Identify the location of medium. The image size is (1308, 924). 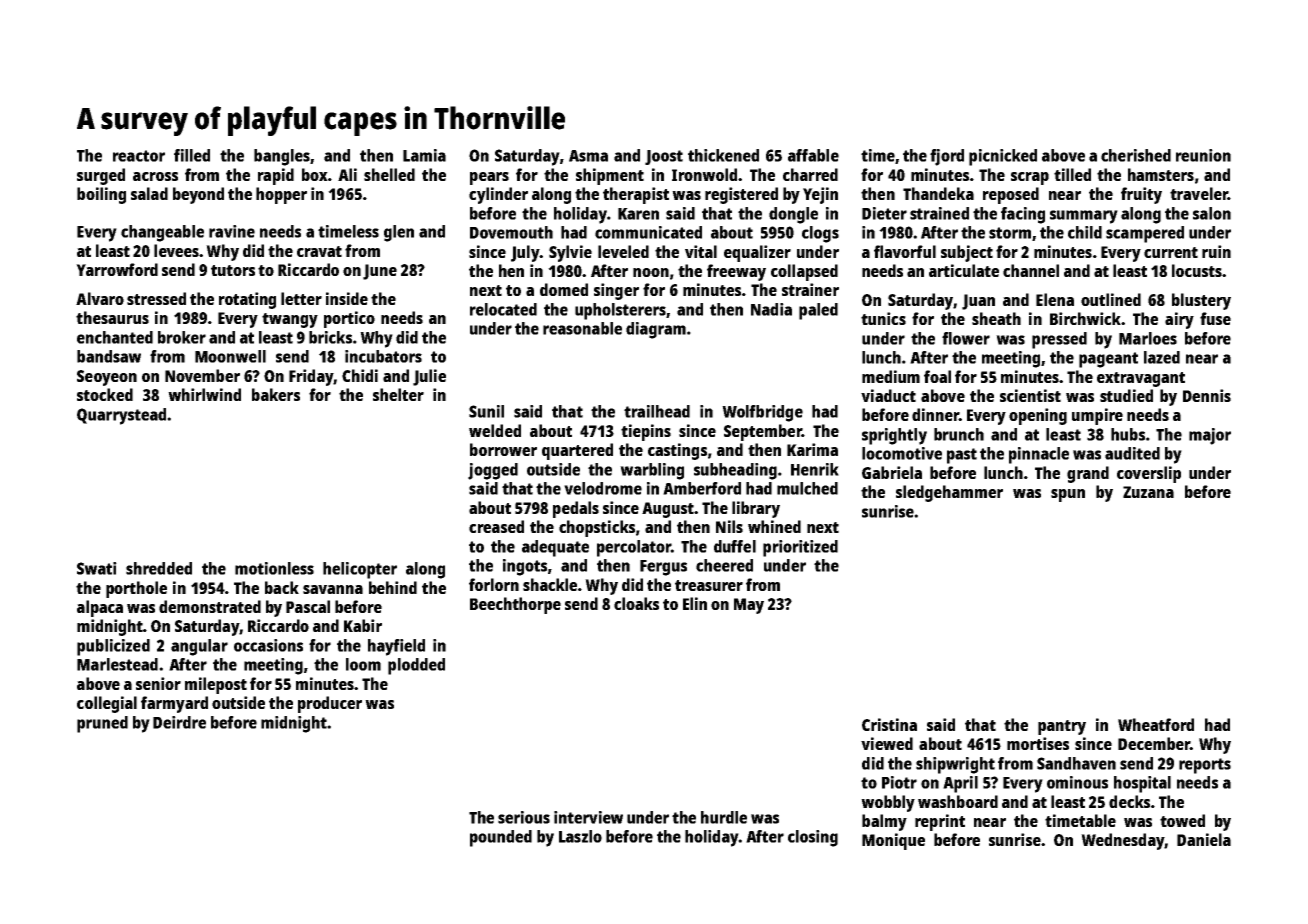
(891, 376).
